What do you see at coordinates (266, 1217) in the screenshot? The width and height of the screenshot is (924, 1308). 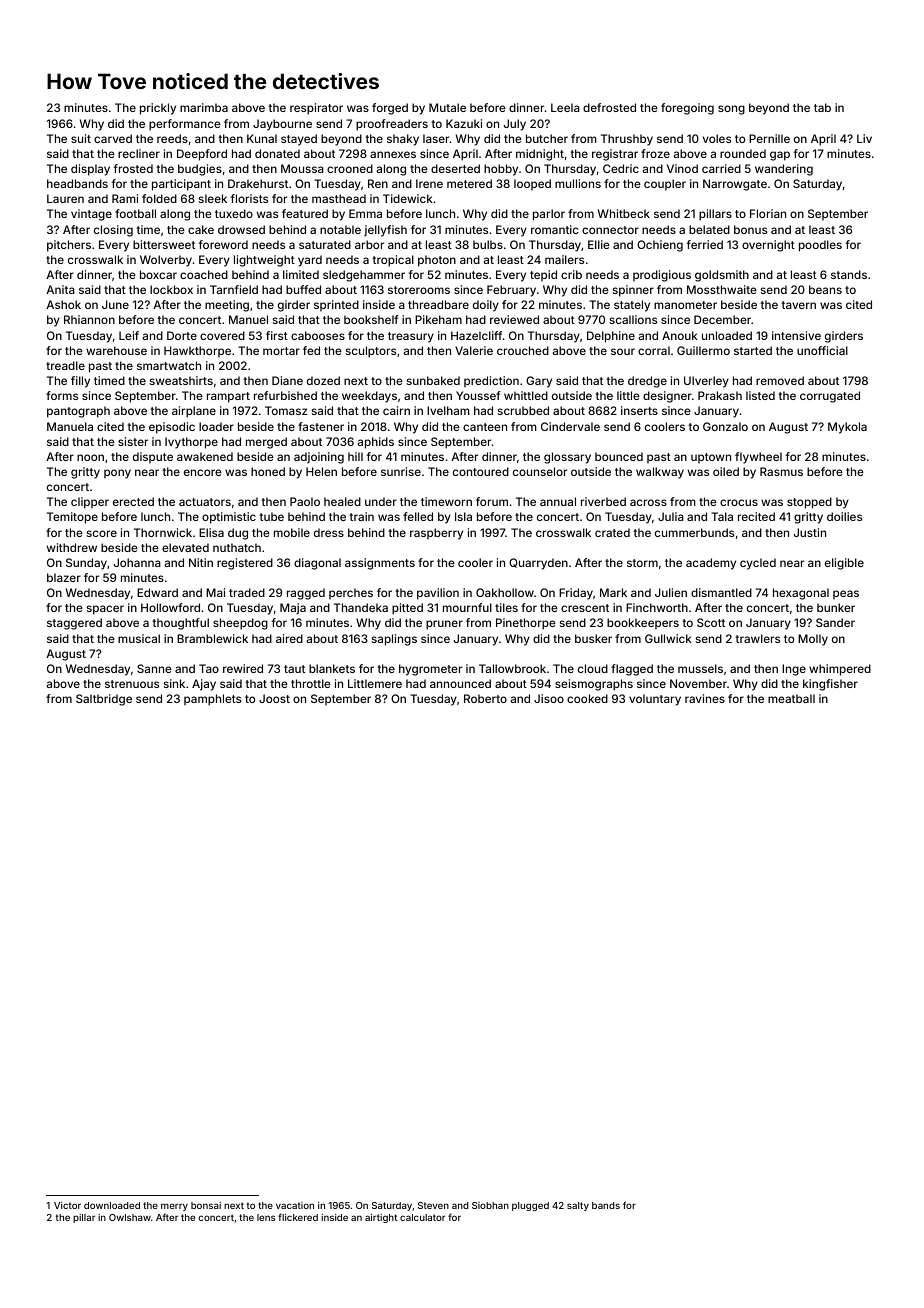 I see `lens` at bounding box center [266, 1217].
